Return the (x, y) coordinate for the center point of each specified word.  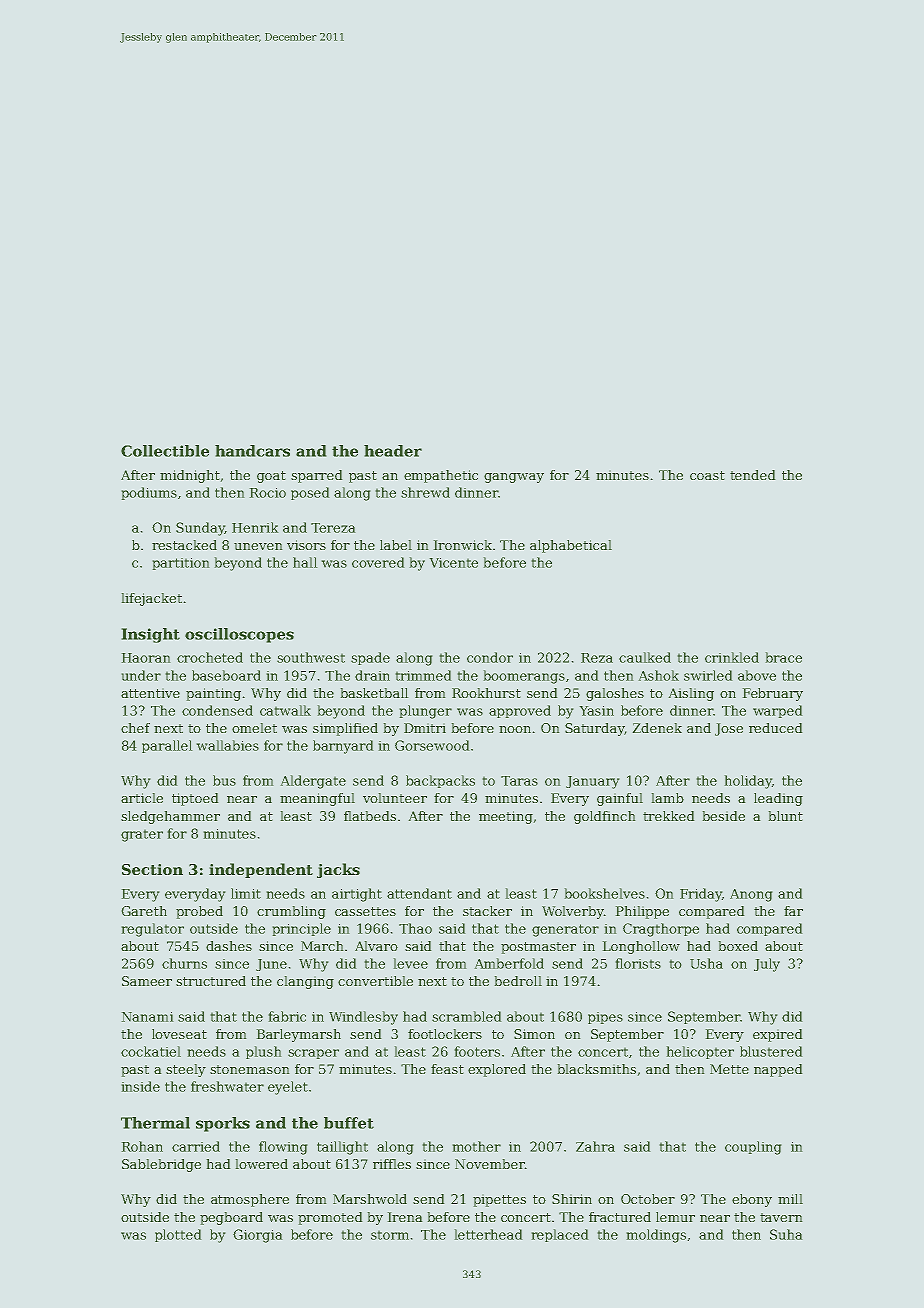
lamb (668, 798)
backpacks (440, 781)
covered (378, 562)
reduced (775, 728)
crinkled (732, 657)
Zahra (595, 1146)
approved (520, 711)
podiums (149, 493)
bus (224, 780)
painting (213, 694)
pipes (605, 1018)
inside (141, 1086)
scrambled (466, 1016)
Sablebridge (161, 1165)
